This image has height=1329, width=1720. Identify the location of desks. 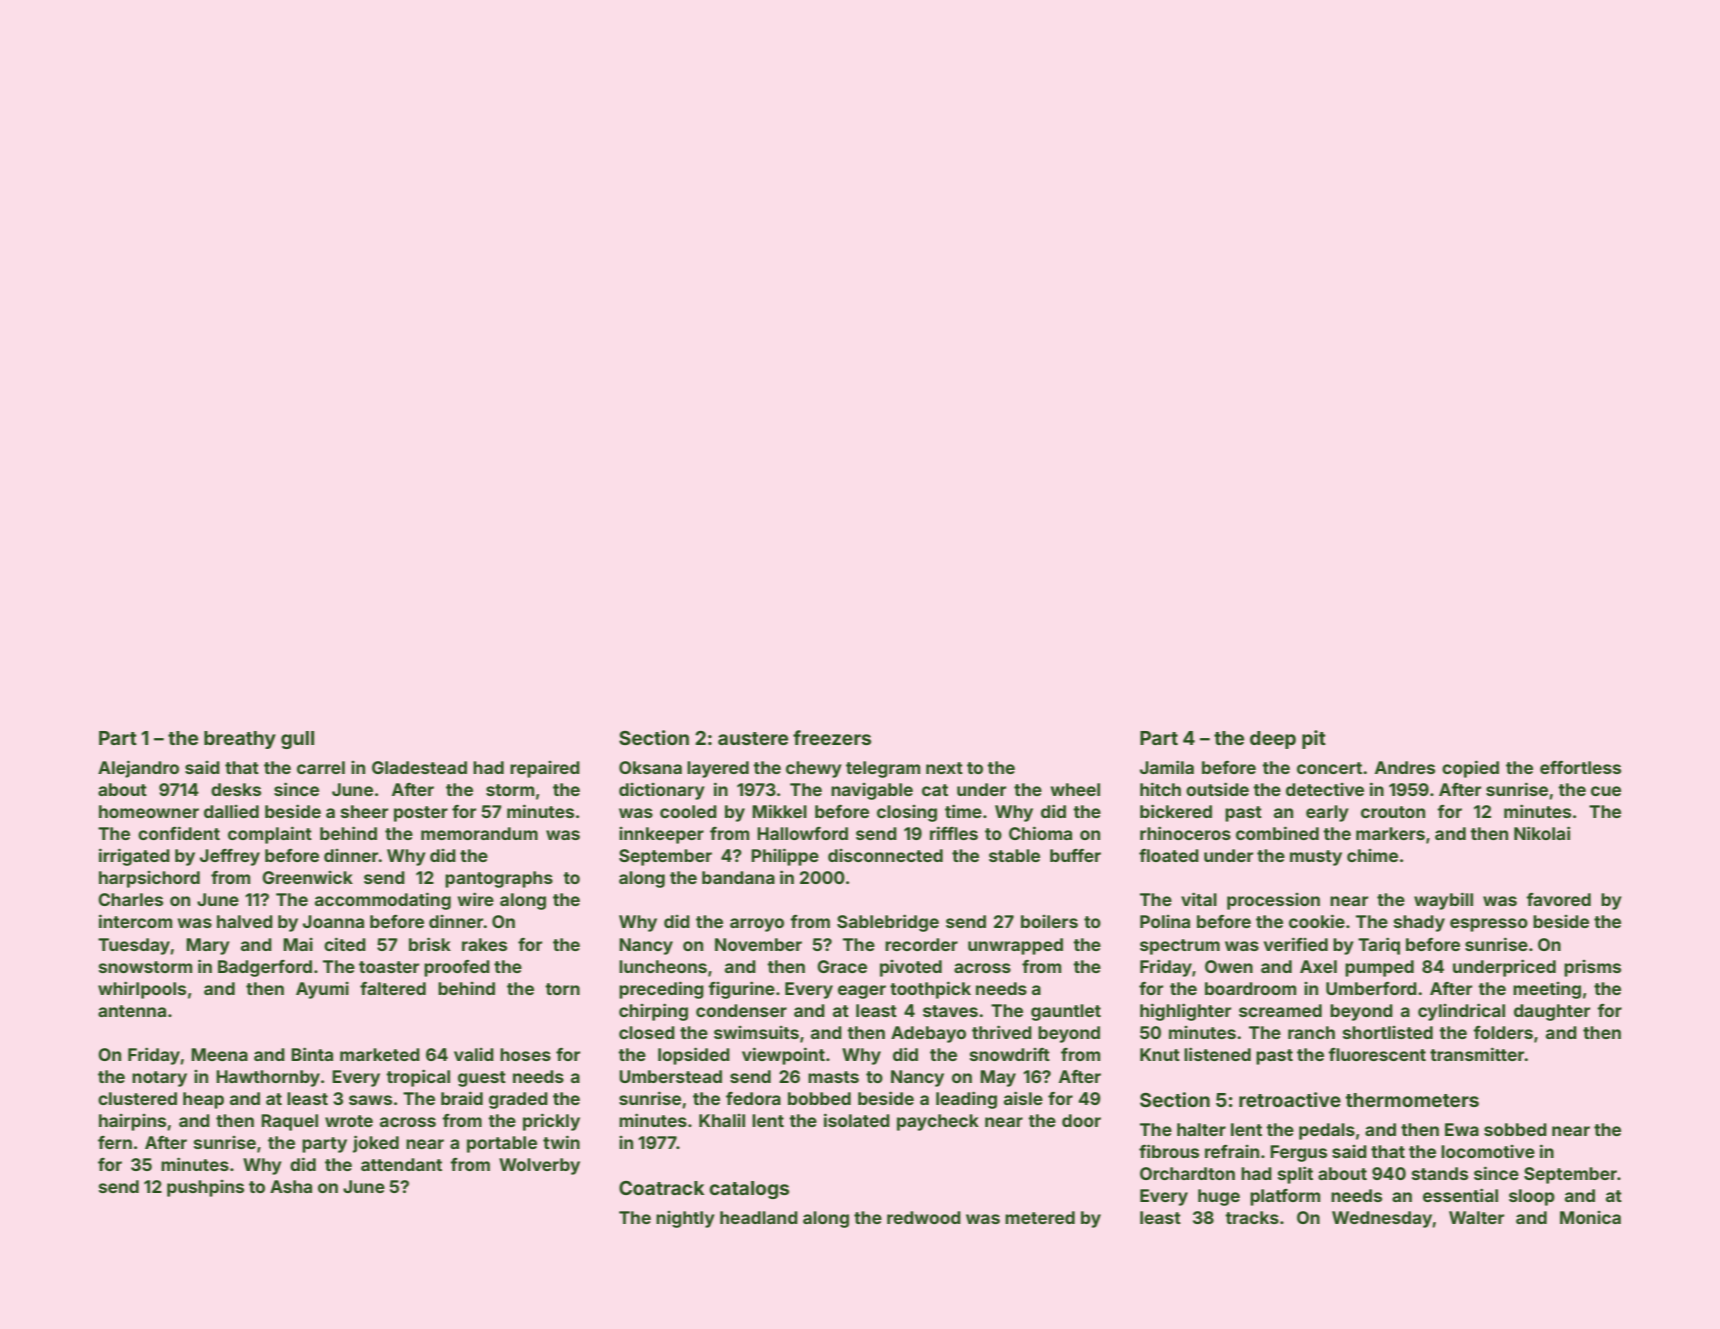
(236, 789).
